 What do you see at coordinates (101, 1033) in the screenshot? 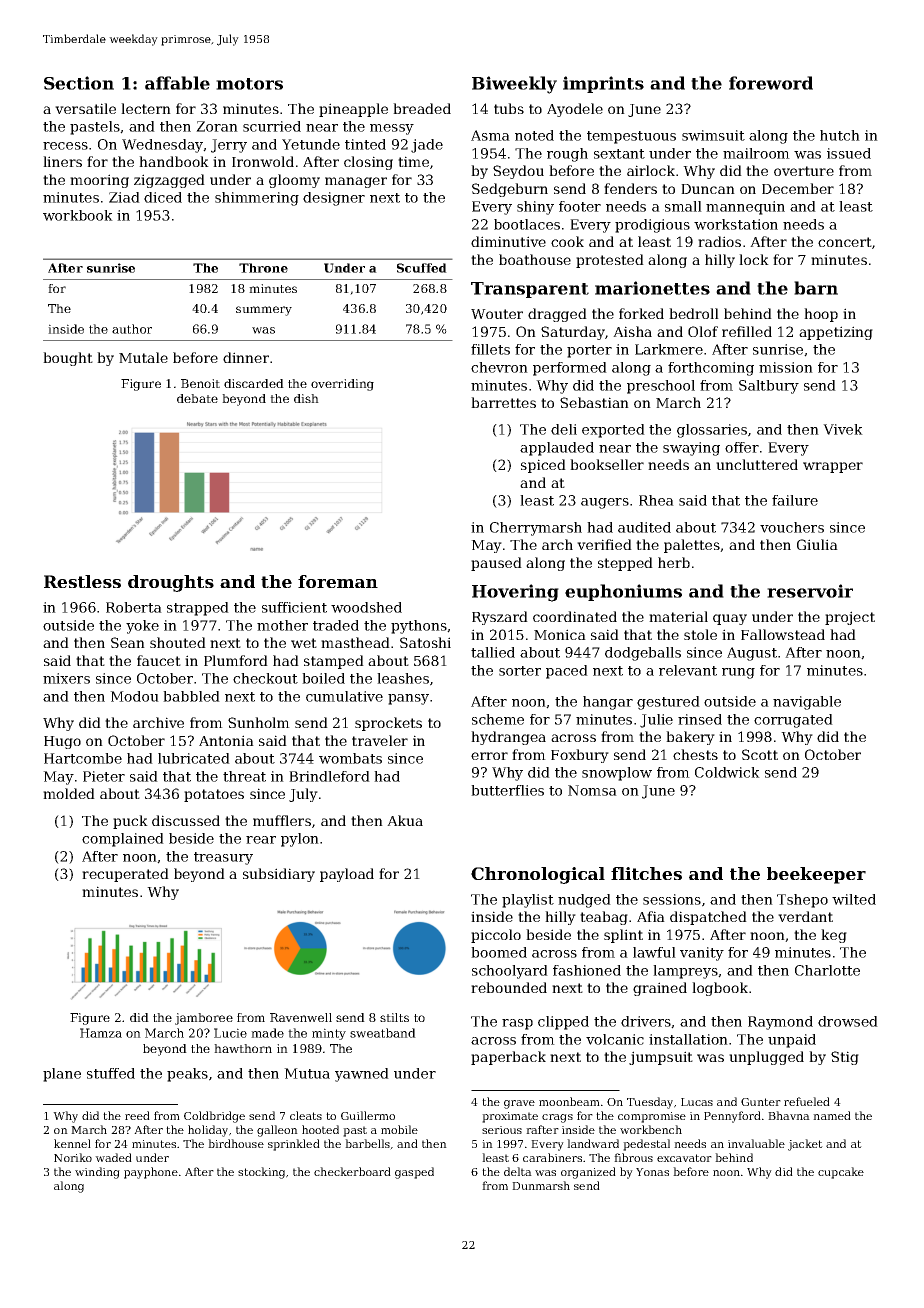
I see `Hamza` at bounding box center [101, 1033].
